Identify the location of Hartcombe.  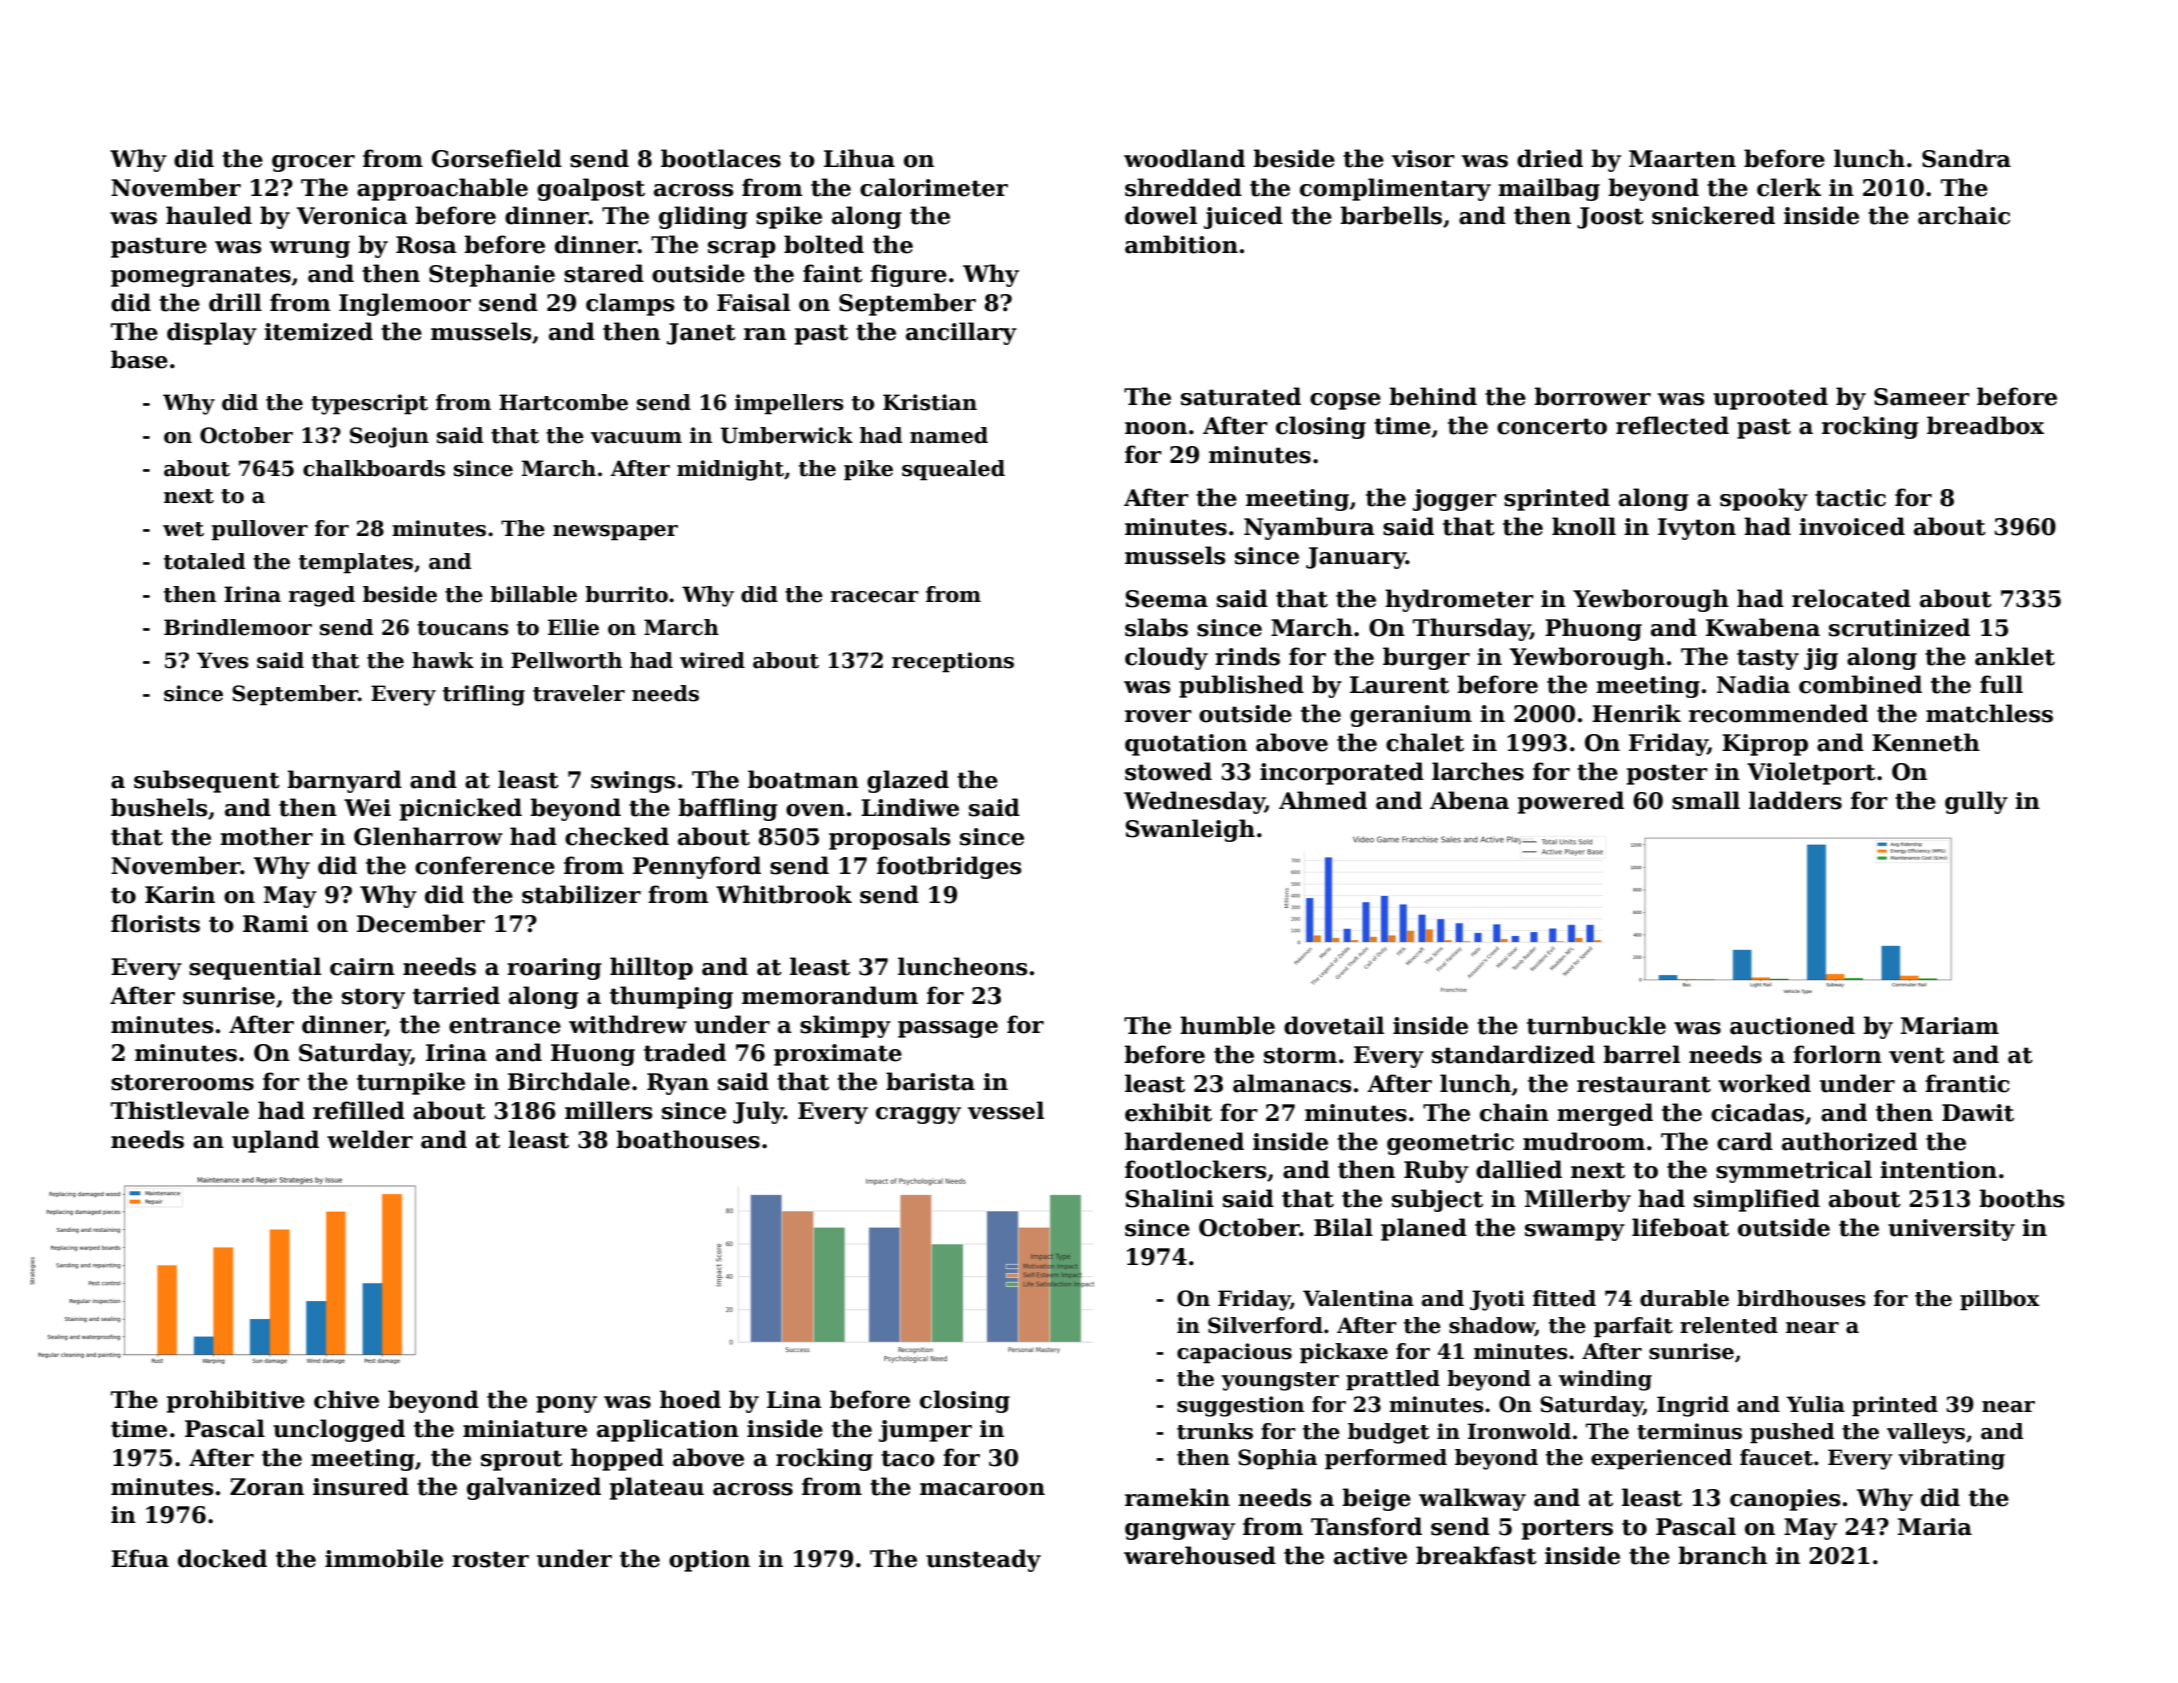
(563, 402).
